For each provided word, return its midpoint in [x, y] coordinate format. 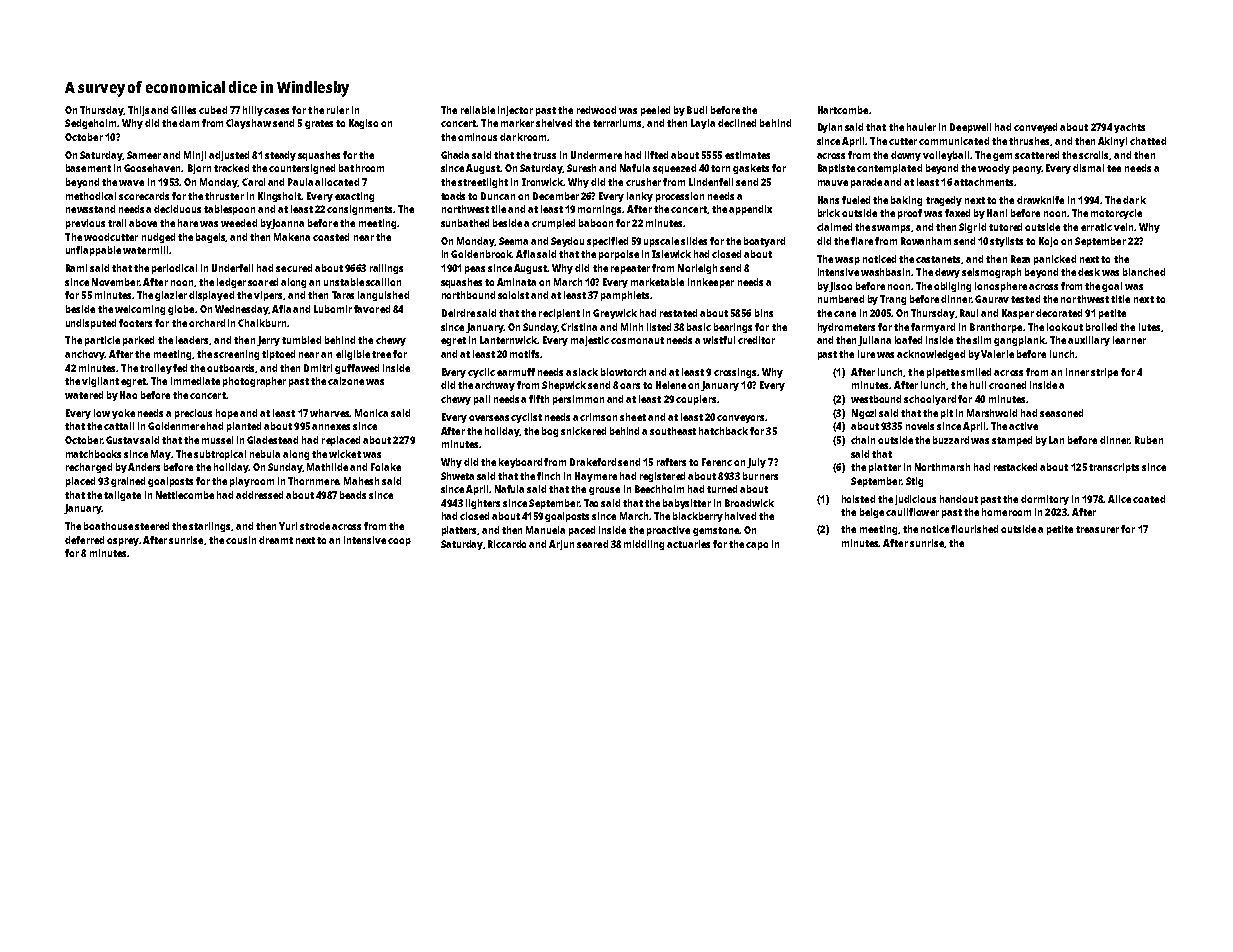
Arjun [561, 545]
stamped [1012, 441]
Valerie [997, 354]
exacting [354, 197]
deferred [84, 540]
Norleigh [697, 269]
